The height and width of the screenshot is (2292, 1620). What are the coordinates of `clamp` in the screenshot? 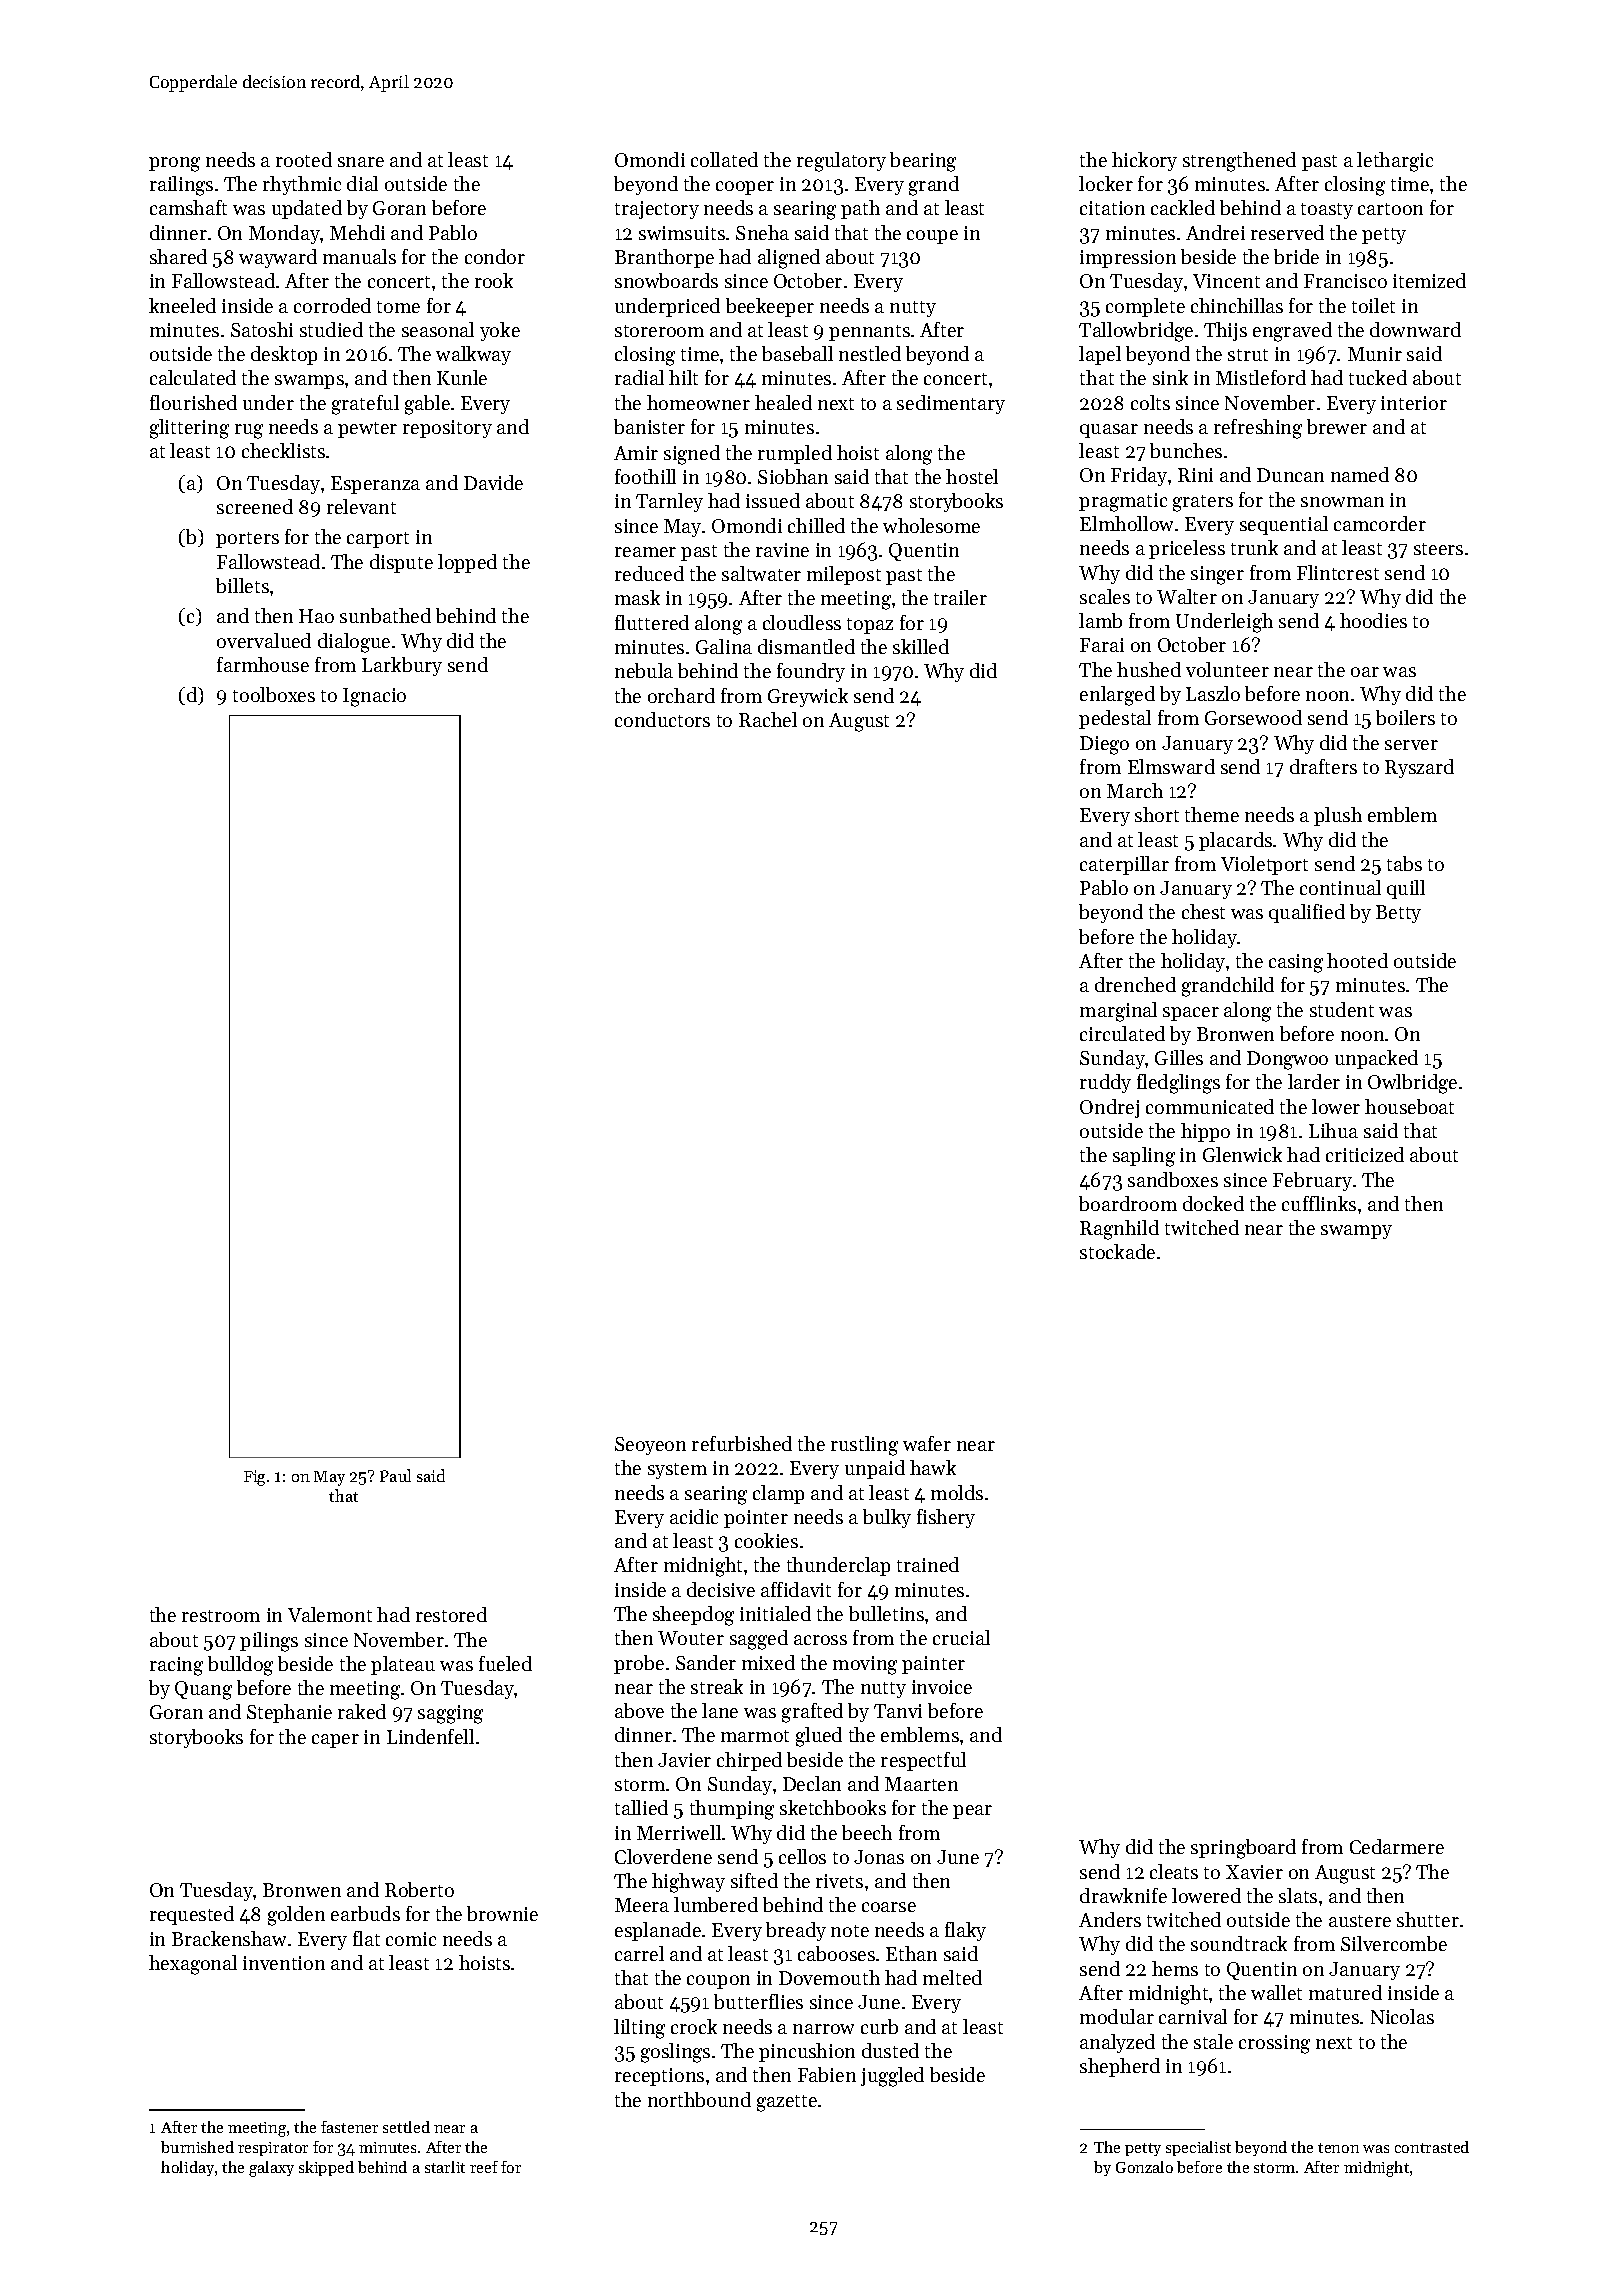 It's located at (778, 1494).
